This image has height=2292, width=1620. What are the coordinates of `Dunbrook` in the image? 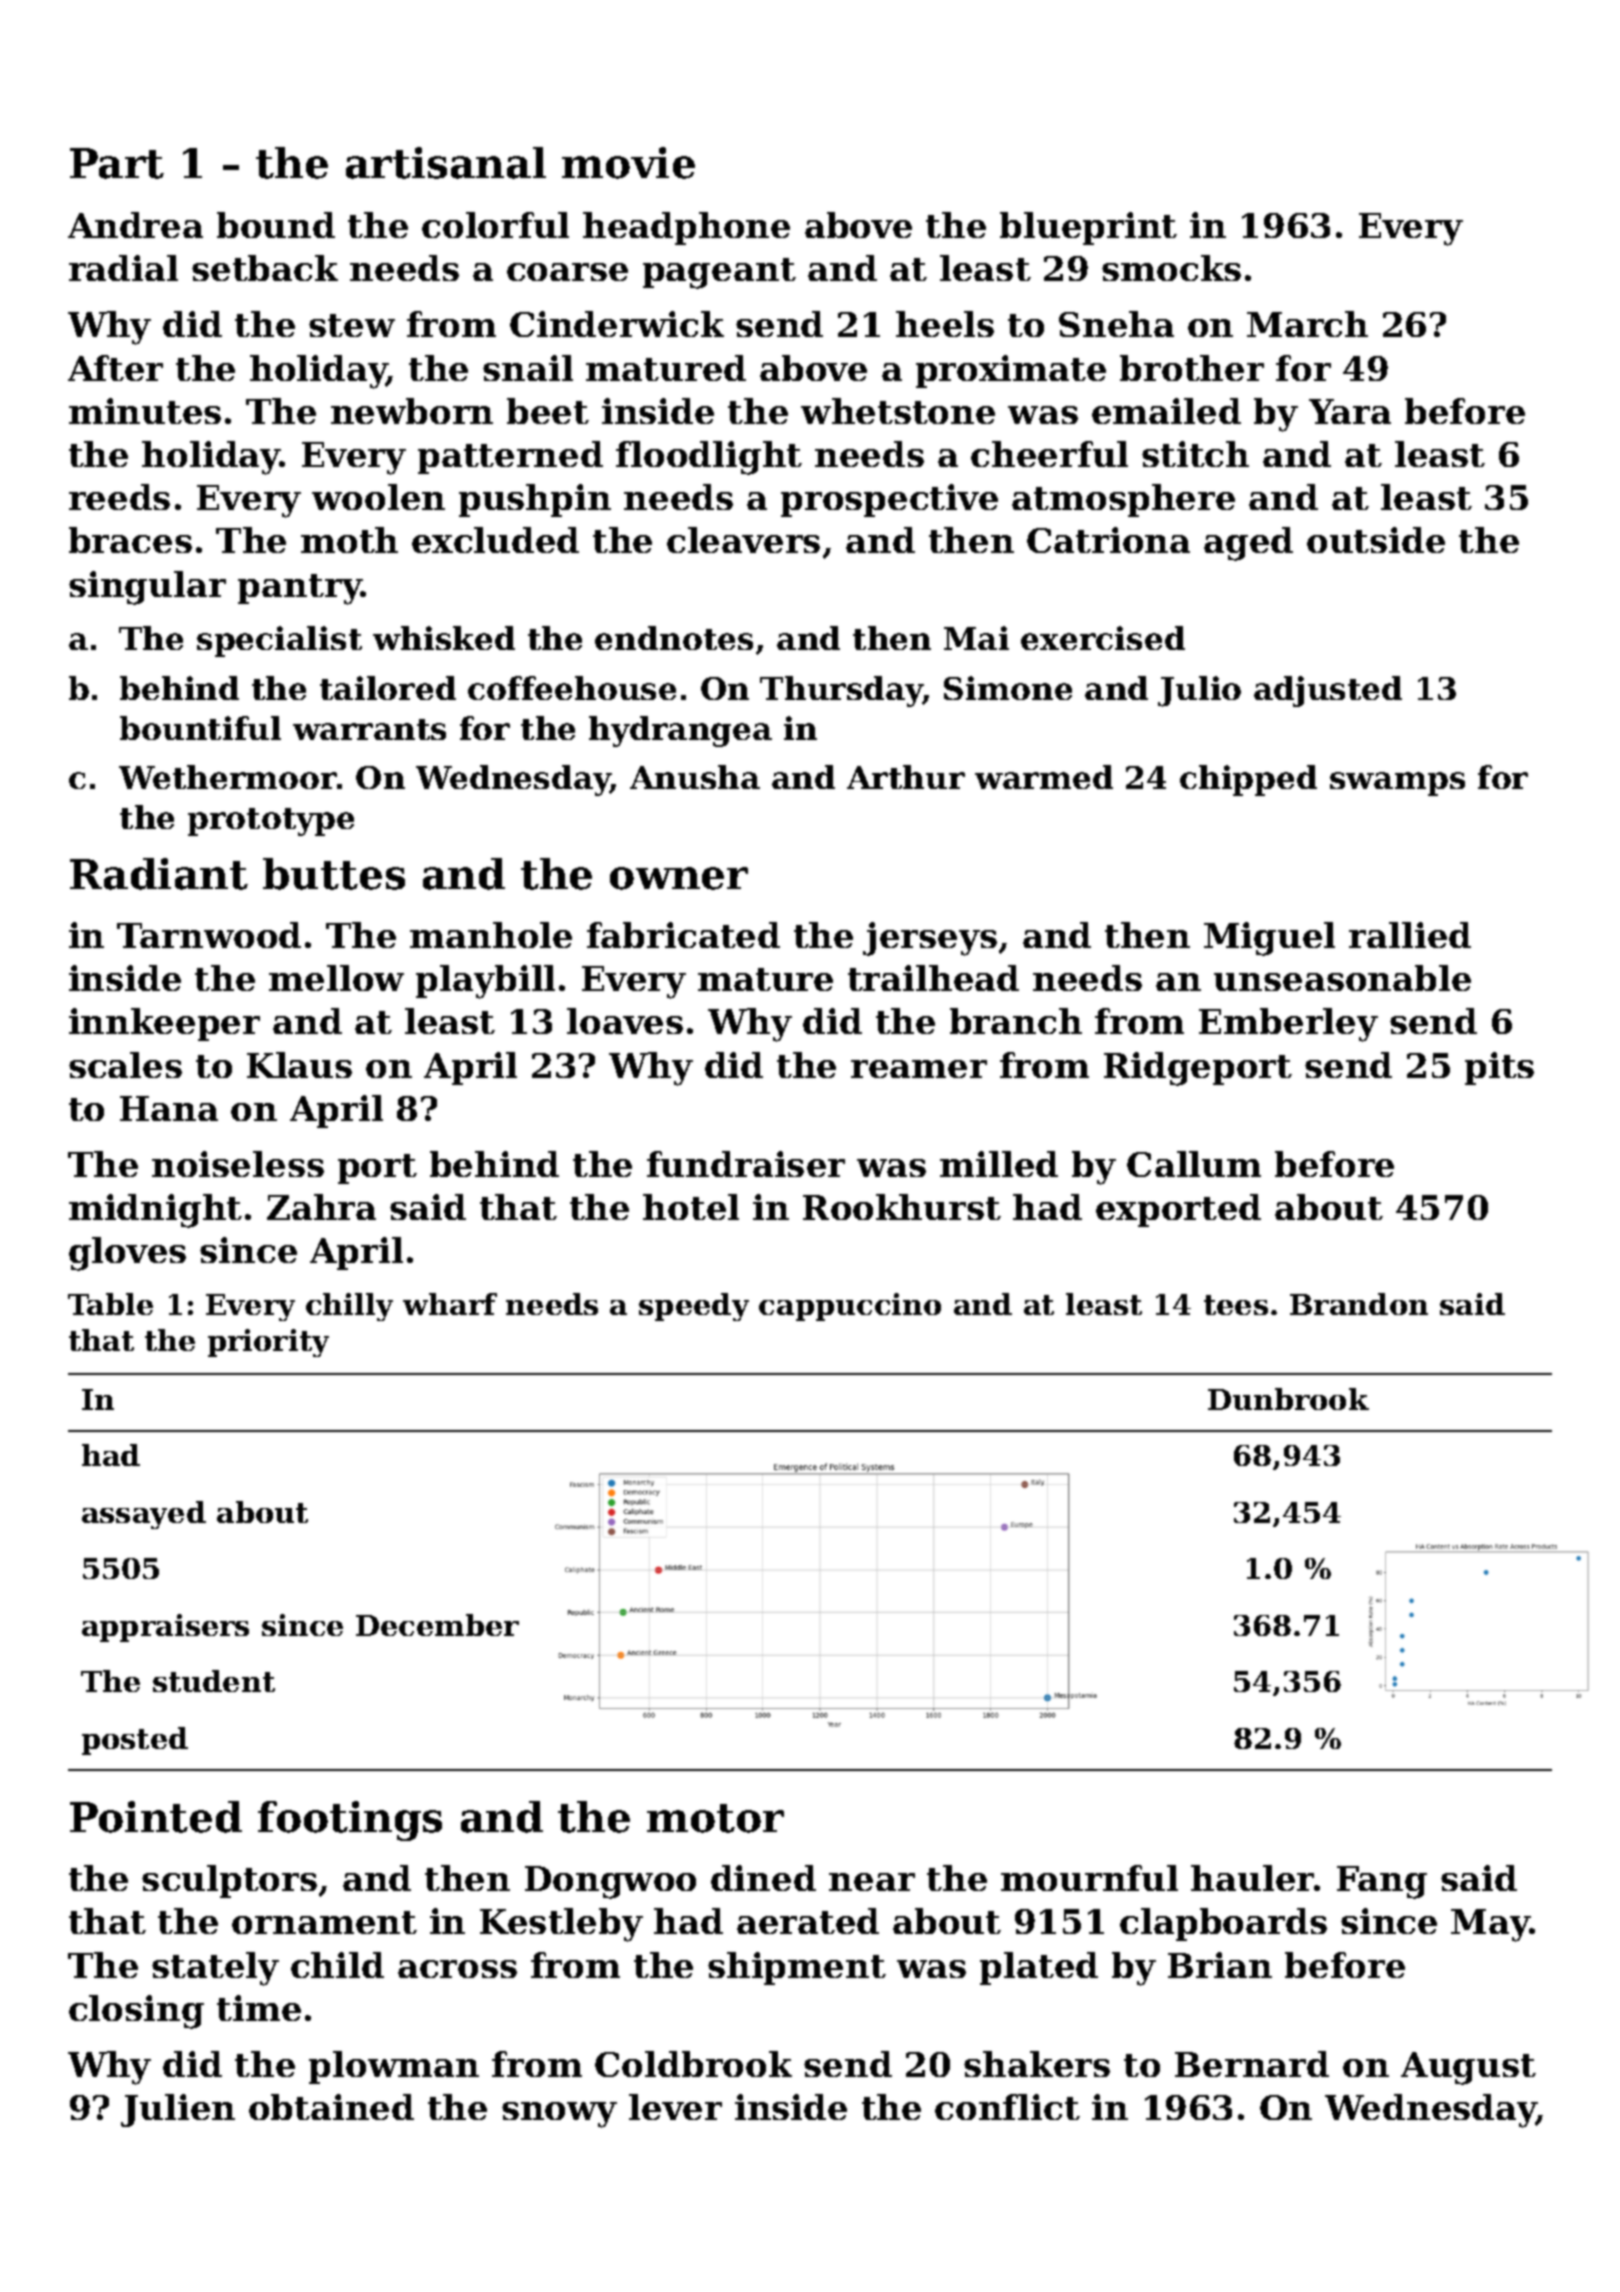 It's located at (1288, 1399).
